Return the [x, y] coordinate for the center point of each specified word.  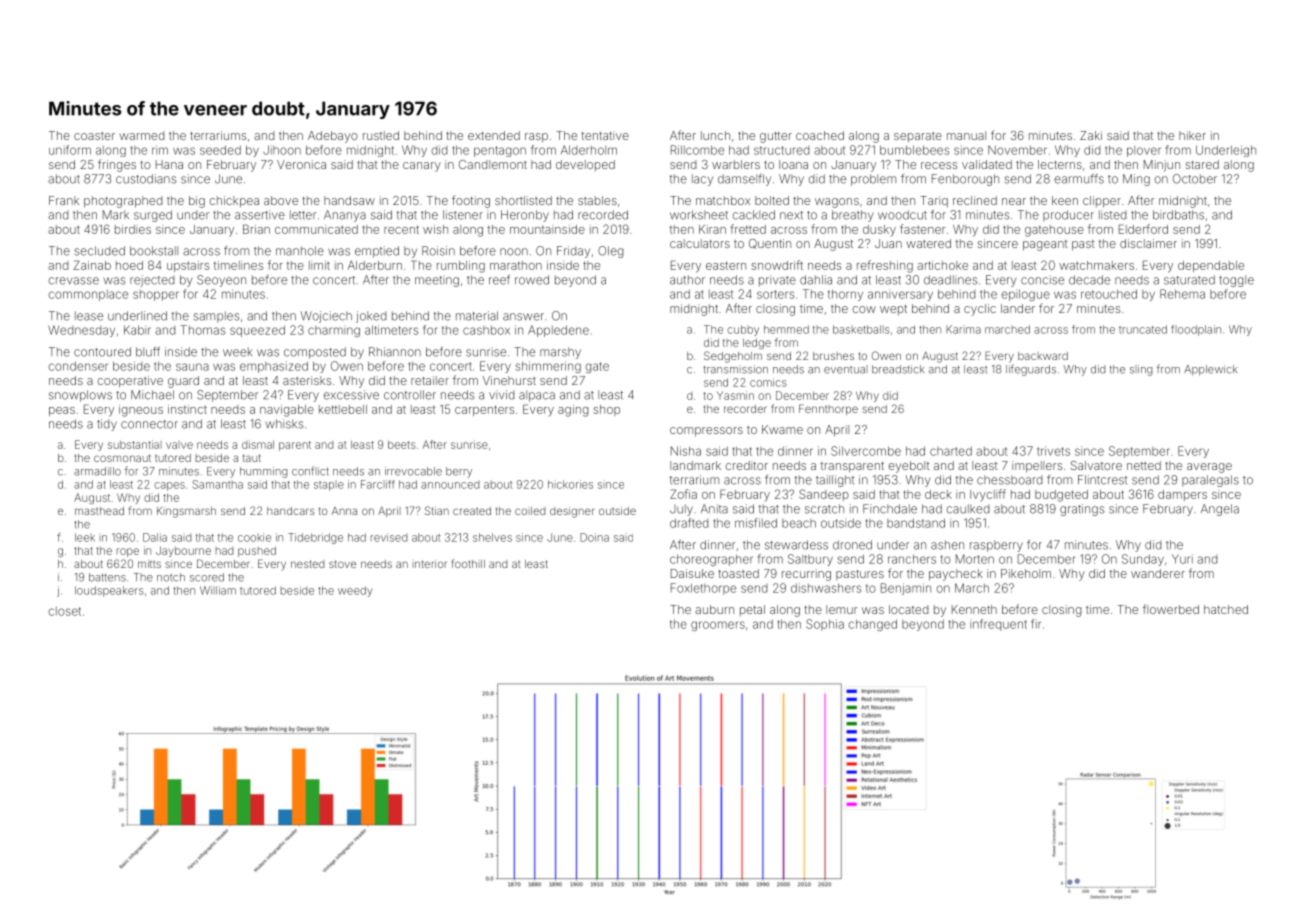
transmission [735, 369]
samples [216, 317]
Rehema [1182, 294]
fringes [117, 165]
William [218, 590]
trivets [1053, 451]
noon [514, 252]
